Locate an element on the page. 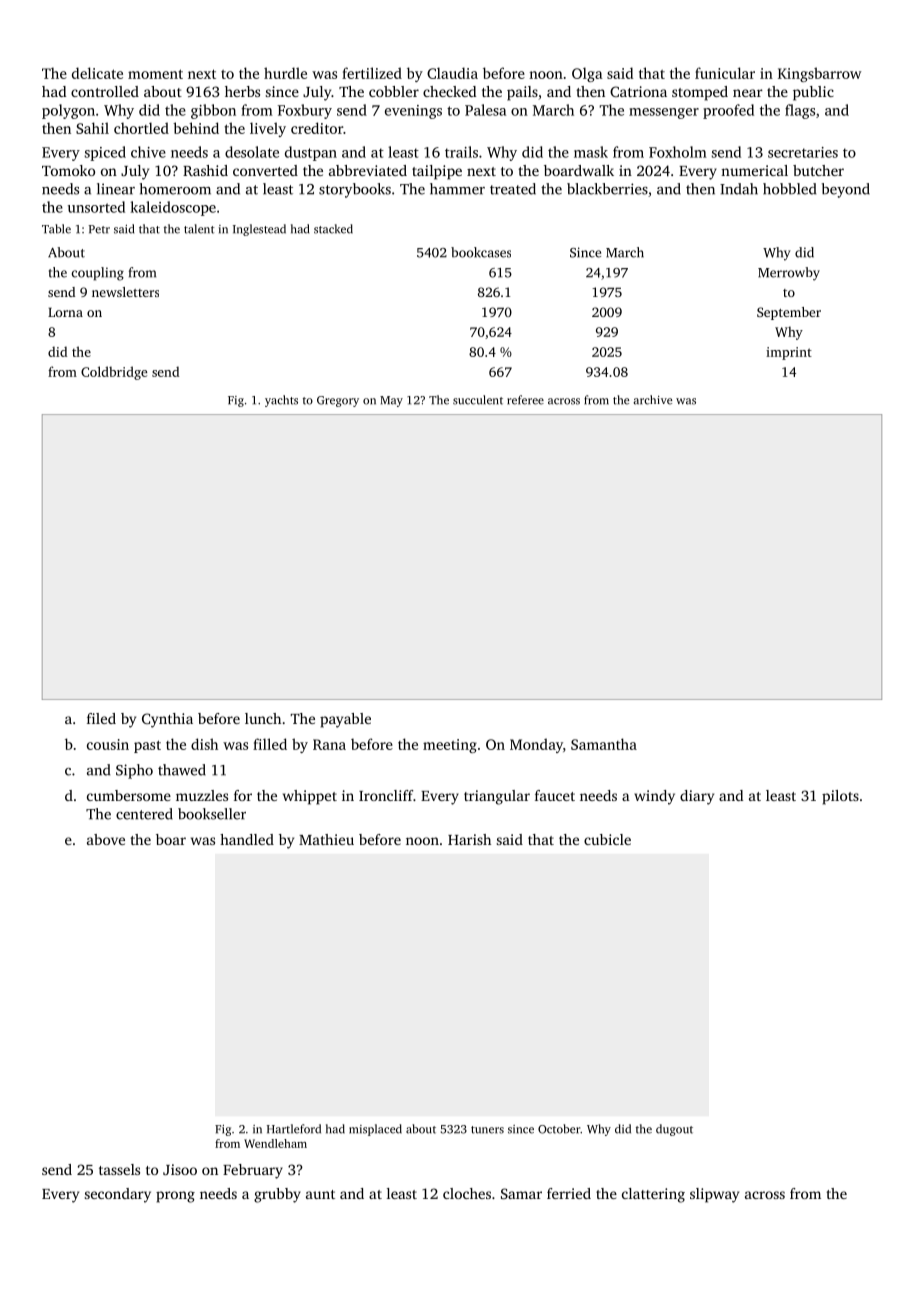 The image size is (924, 1308). referee is located at coordinates (525, 400).
